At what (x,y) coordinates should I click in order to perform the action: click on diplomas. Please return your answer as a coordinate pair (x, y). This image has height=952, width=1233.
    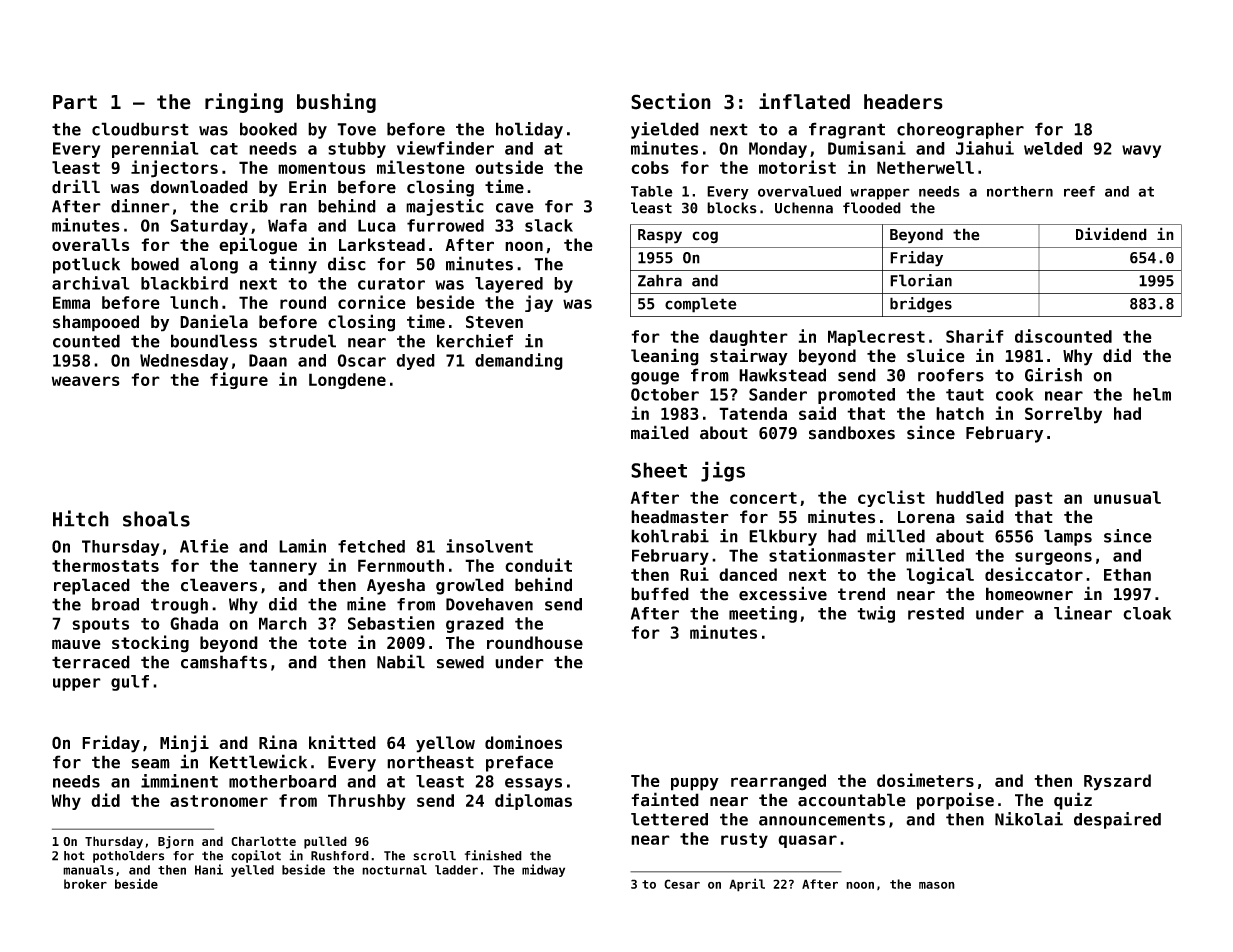
    Looking at the image, I should click on (533, 801).
